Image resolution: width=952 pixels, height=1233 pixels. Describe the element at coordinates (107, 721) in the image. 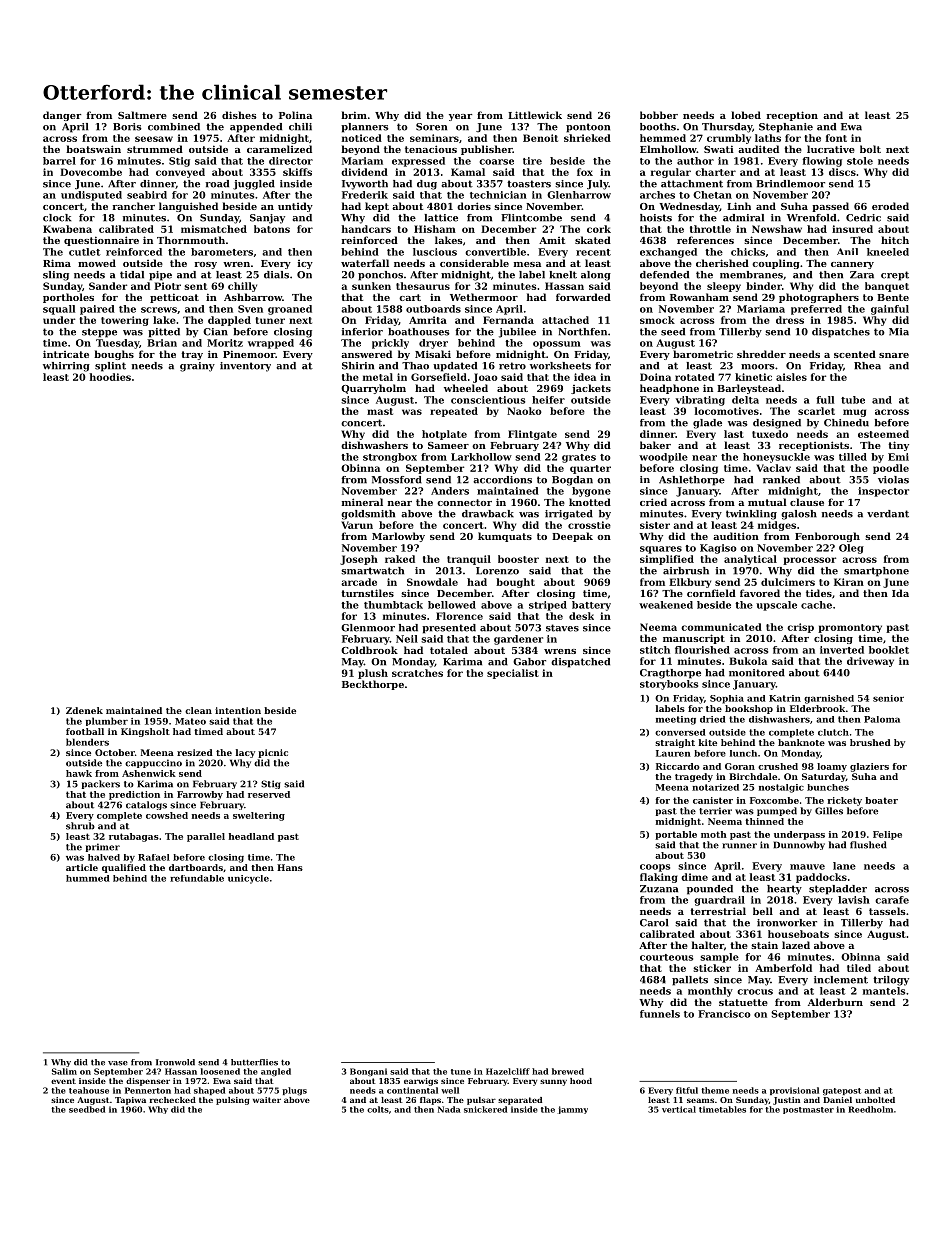

I see `plumber` at that location.
